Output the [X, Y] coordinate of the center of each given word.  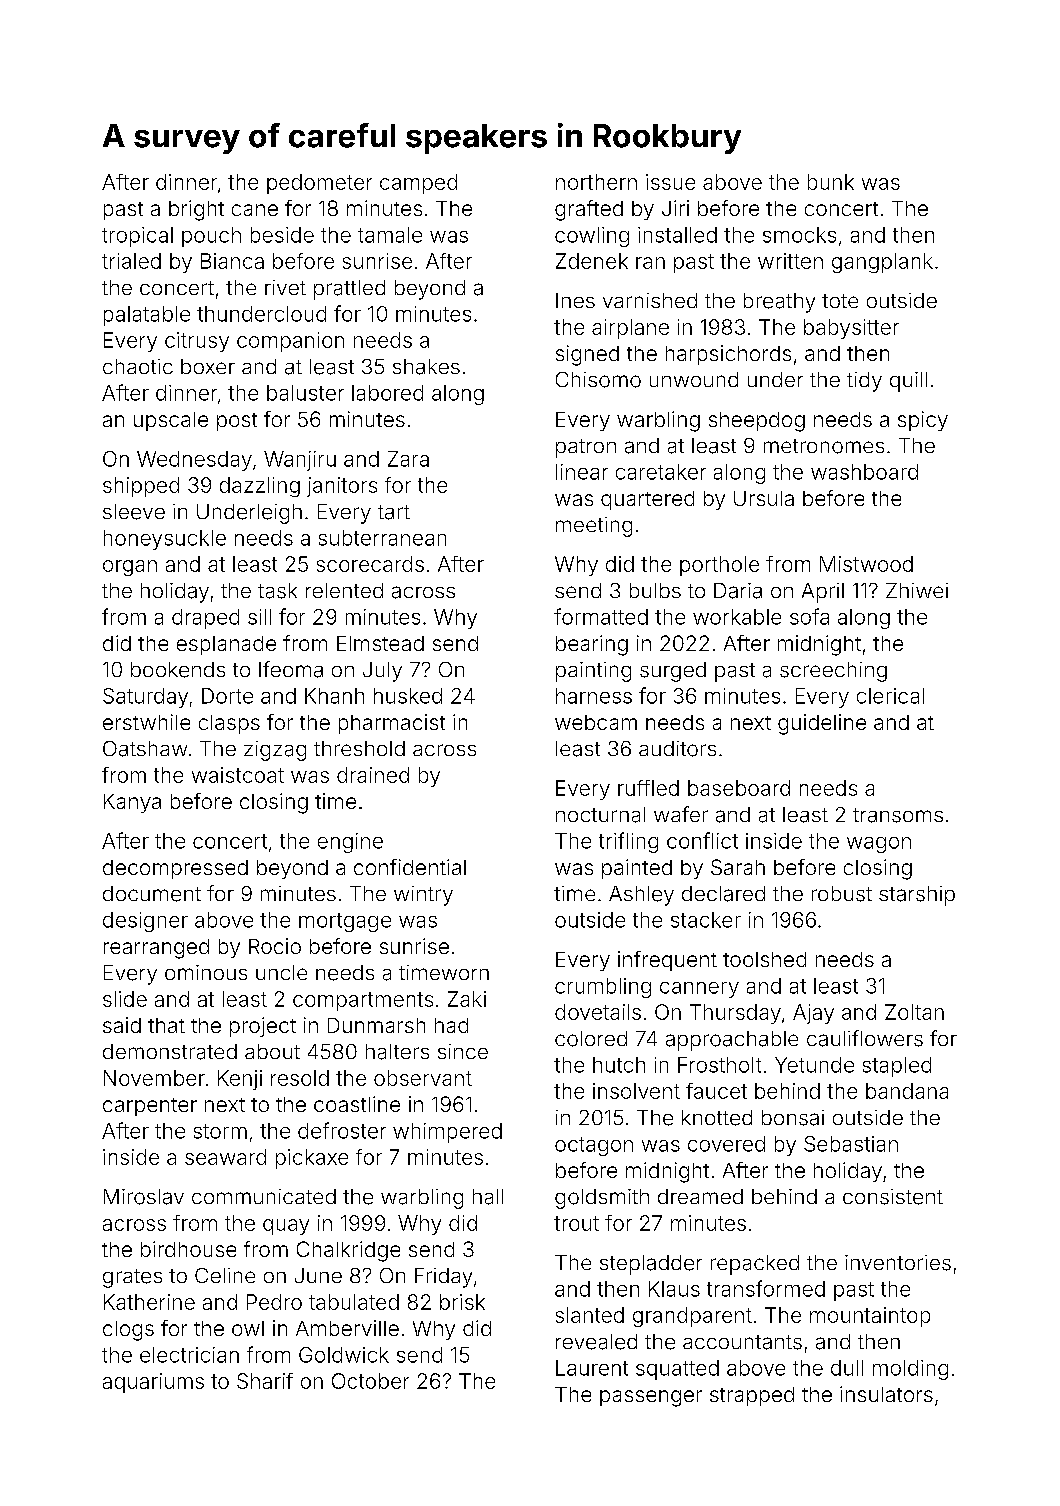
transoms [898, 815]
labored [387, 393]
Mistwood [866, 564]
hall [488, 1197]
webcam [596, 722]
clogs [128, 1331]
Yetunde [814, 1065]
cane [255, 210]
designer [145, 922]
